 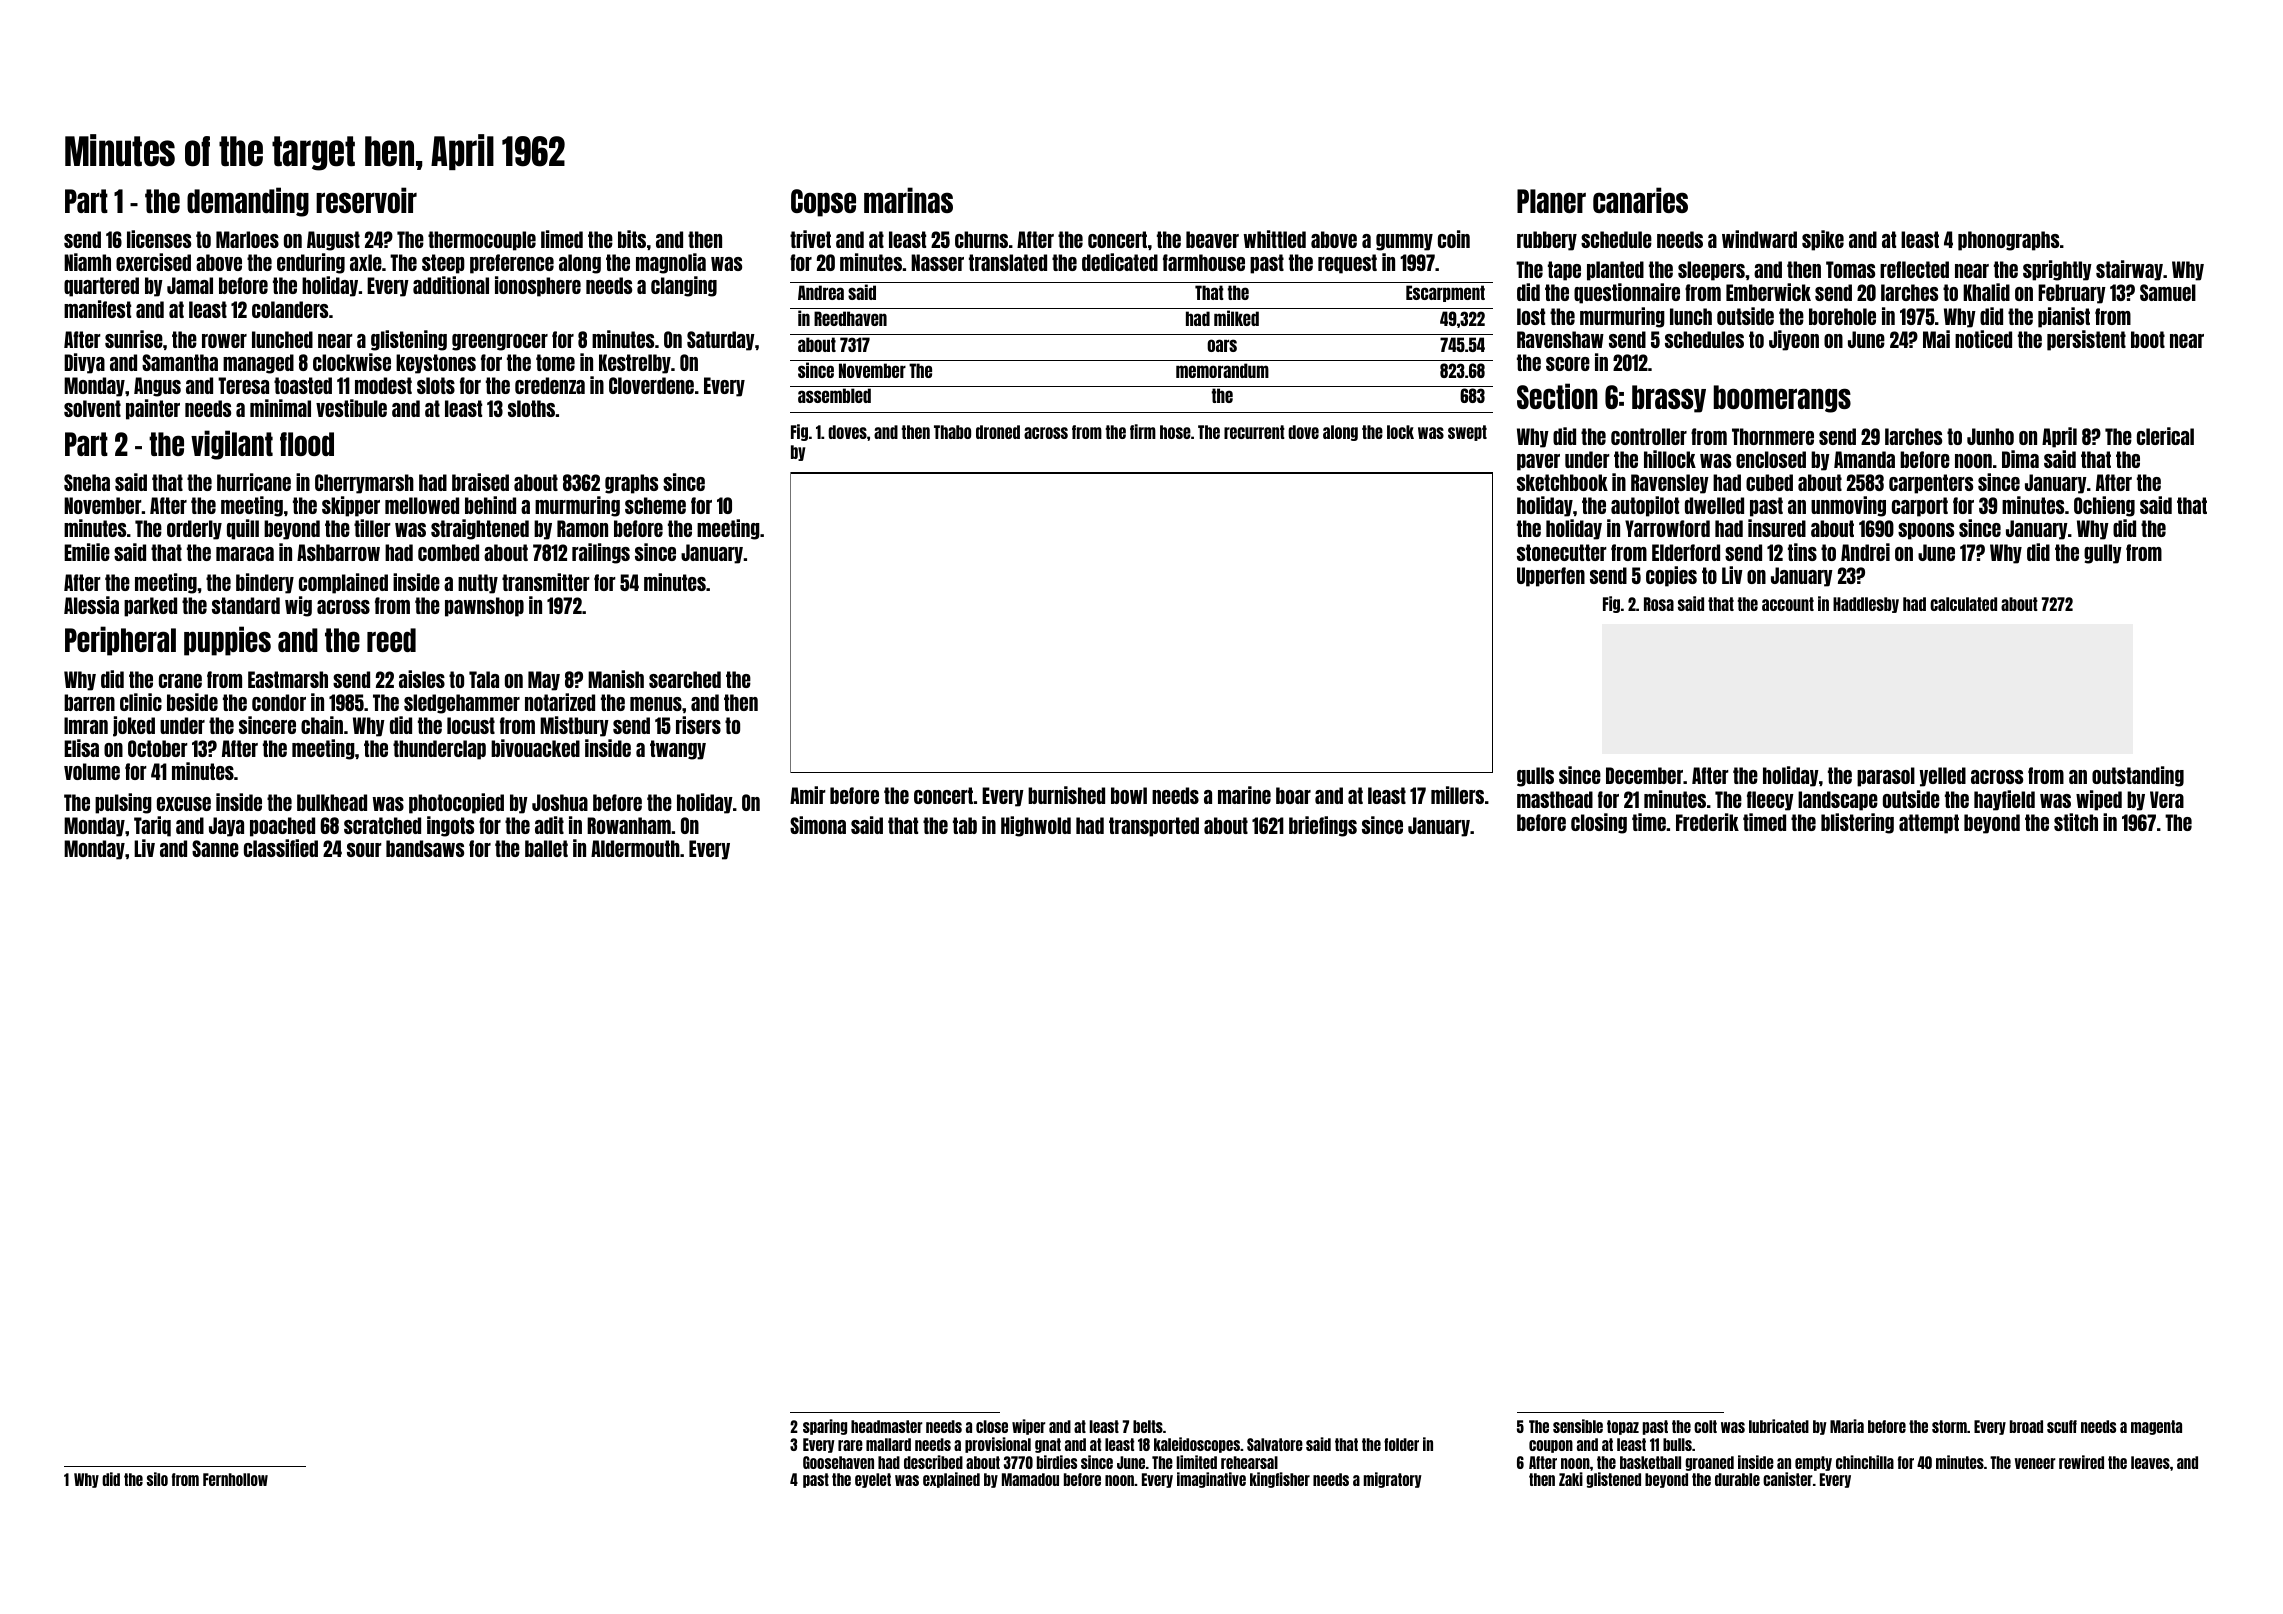 I want to click on canaries, so click(x=1640, y=200).
